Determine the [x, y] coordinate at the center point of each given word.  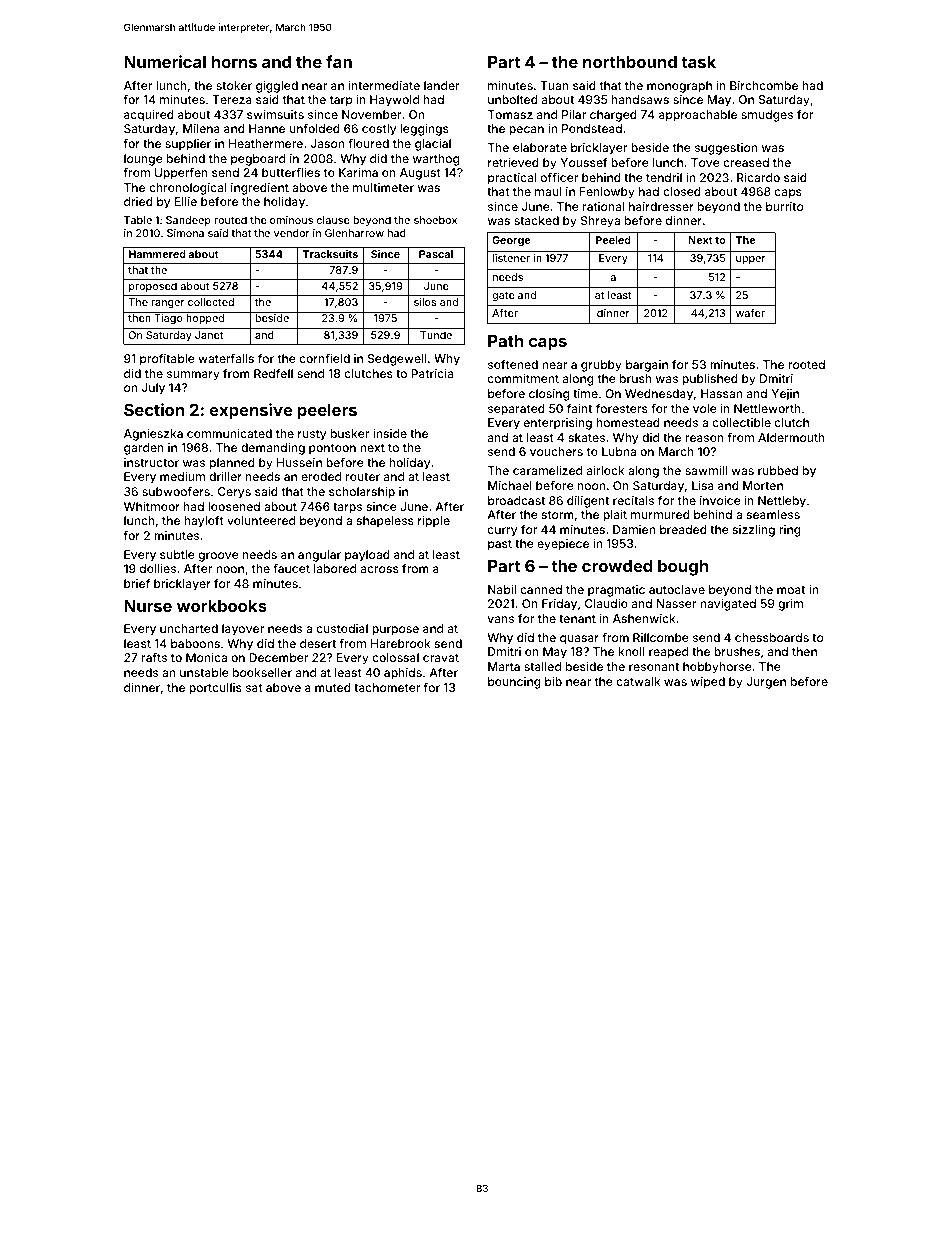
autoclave [677, 589]
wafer [750, 313]
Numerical [165, 61]
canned [541, 589]
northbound [630, 62]
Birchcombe [764, 85]
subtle [177, 554]
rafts [154, 657]
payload [367, 556]
